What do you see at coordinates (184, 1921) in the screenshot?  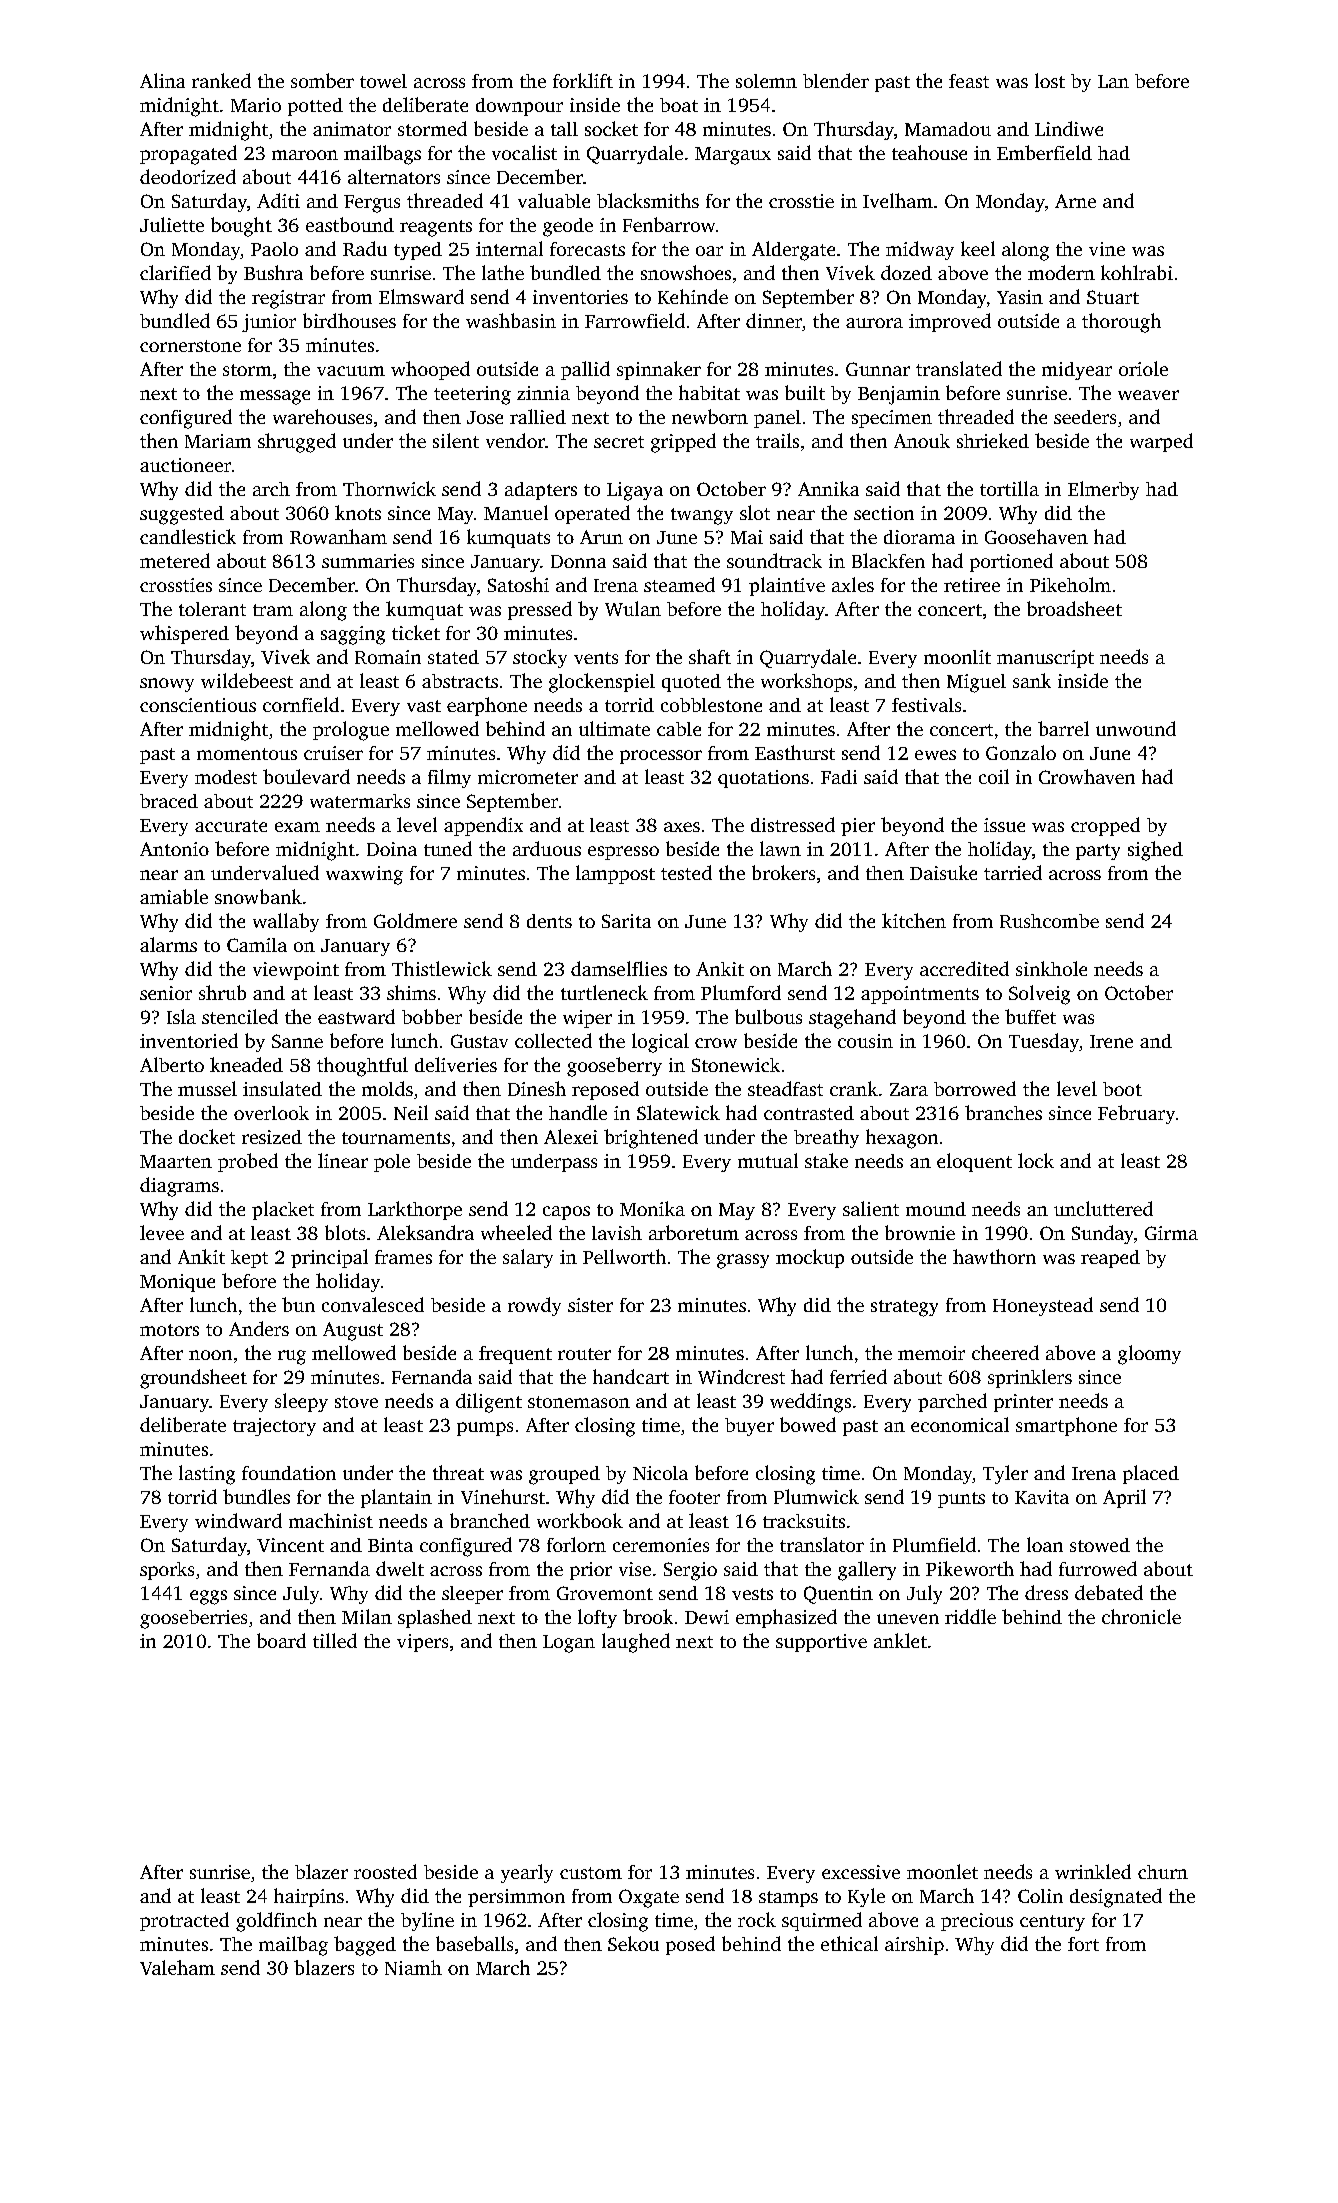 I see `protracted` at bounding box center [184, 1921].
